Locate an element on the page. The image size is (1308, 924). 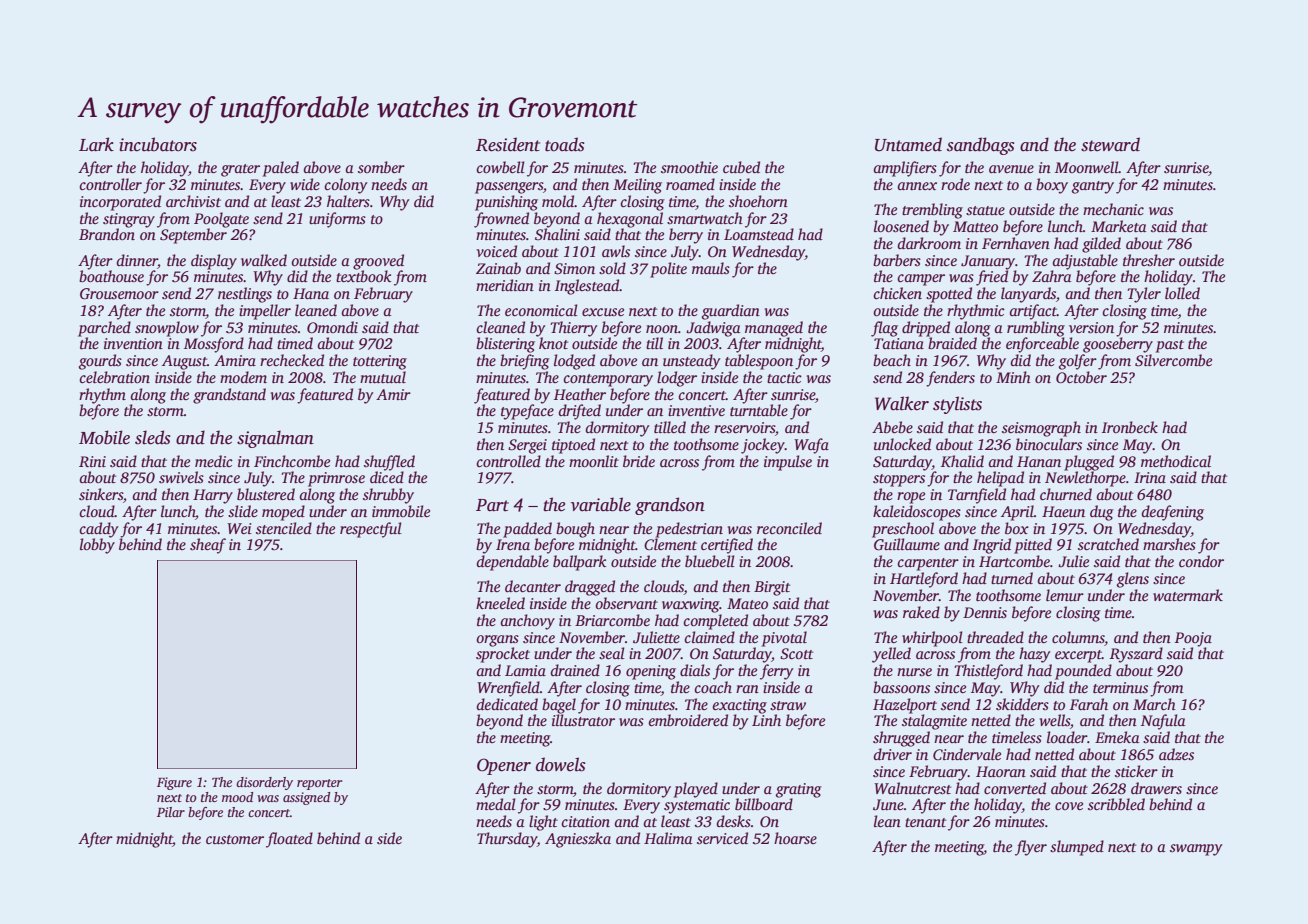
Opener is located at coordinates (504, 766).
